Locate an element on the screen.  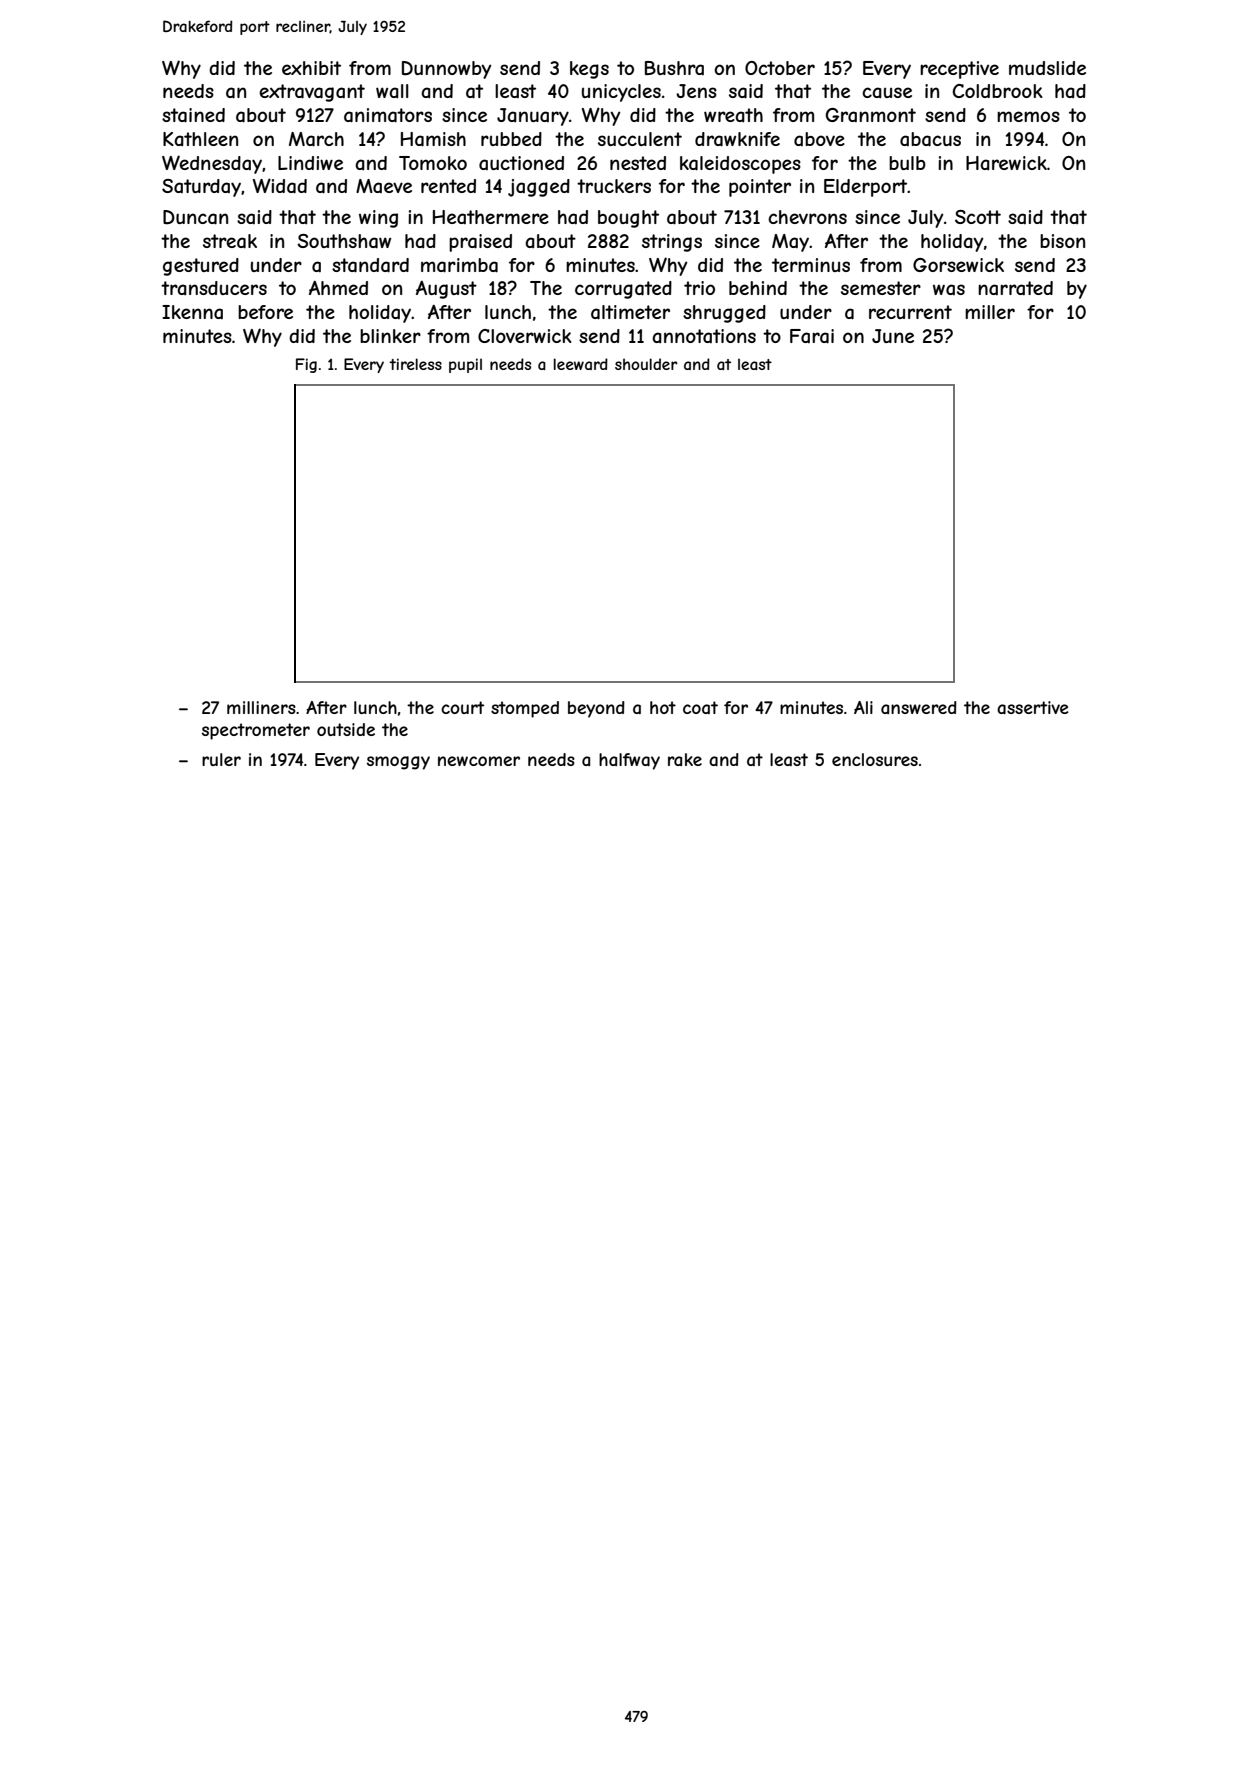
kaleidoscopes is located at coordinates (740, 165).
